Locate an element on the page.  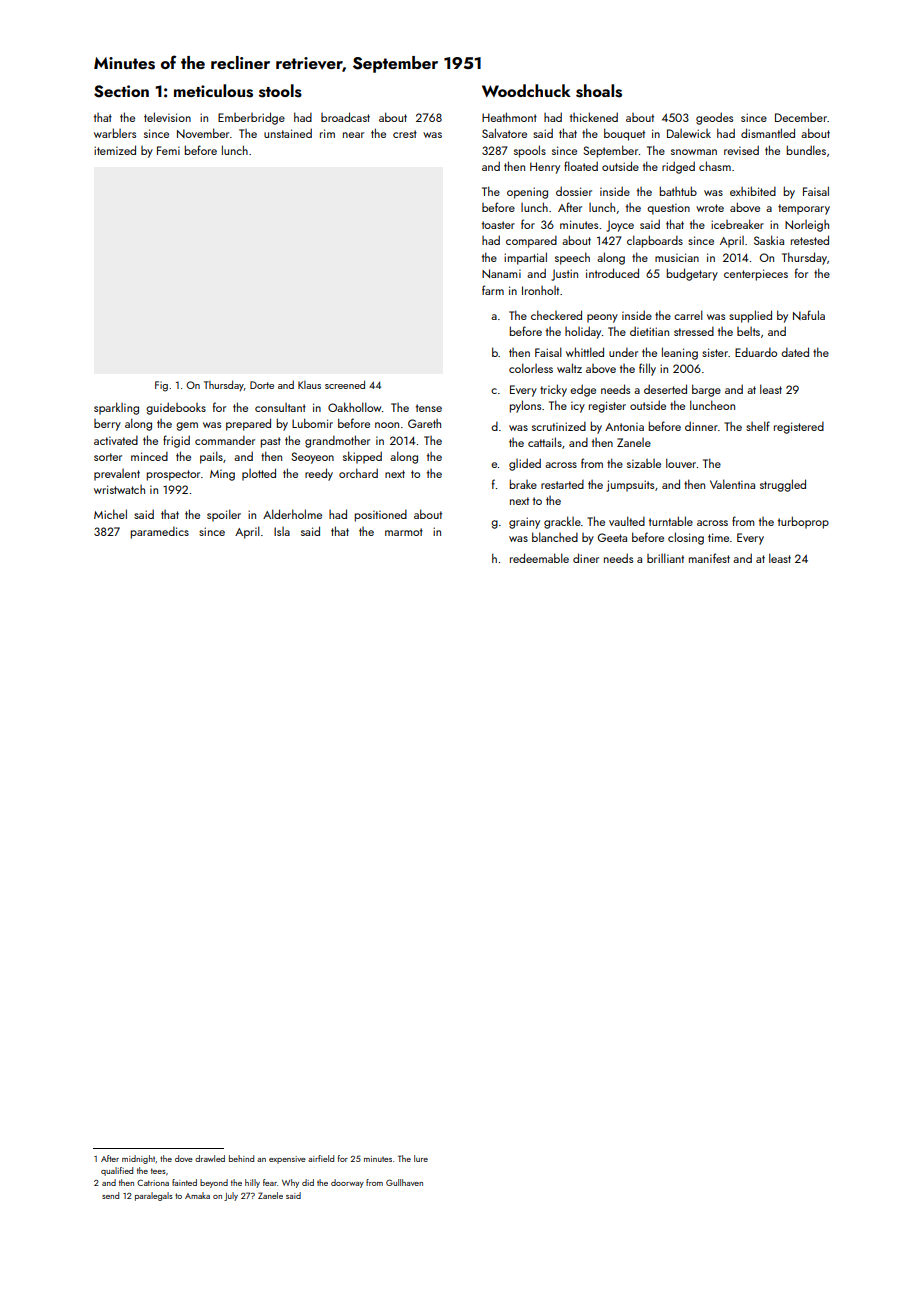
Norleigh is located at coordinates (807, 226).
